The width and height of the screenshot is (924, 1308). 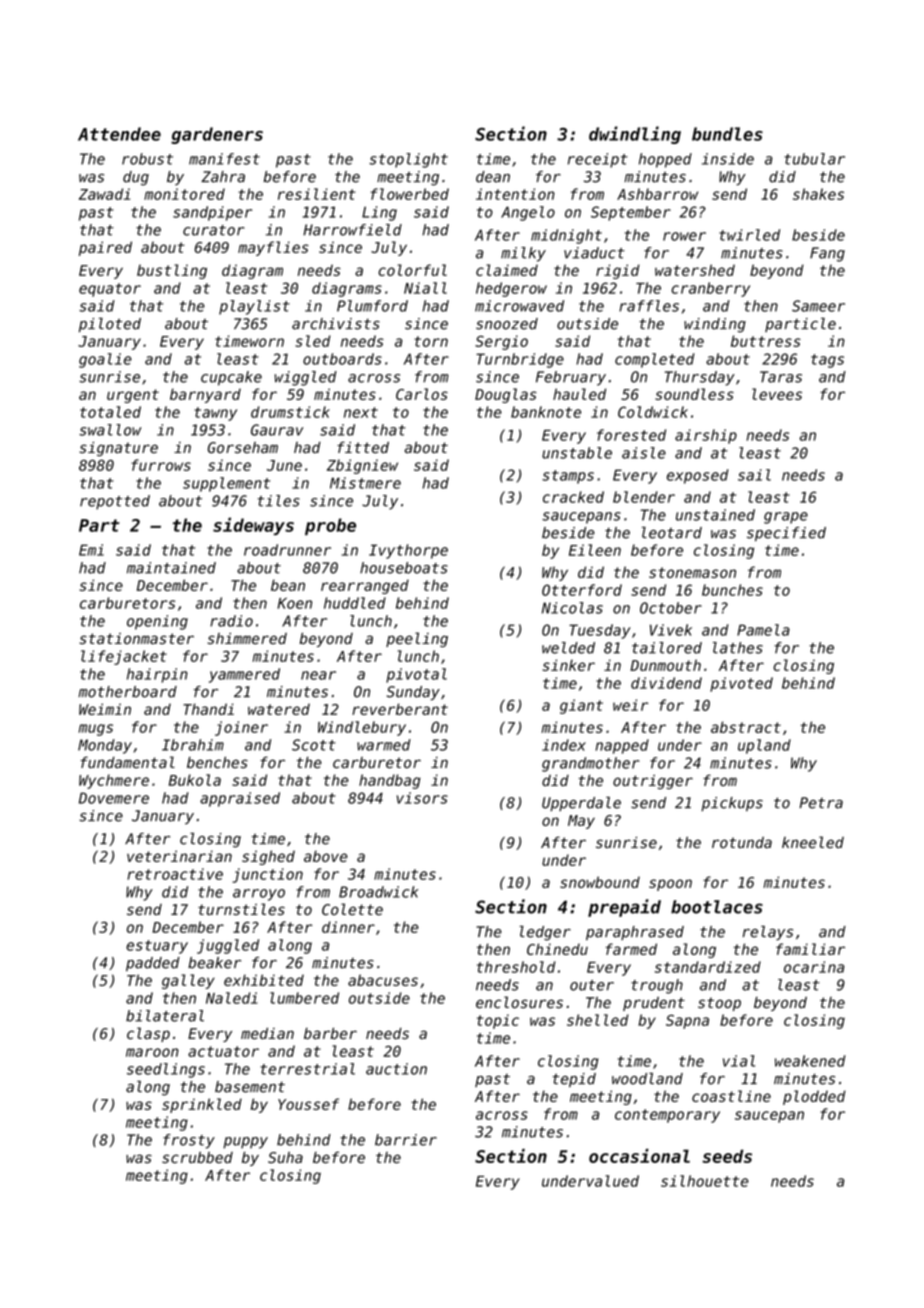 What do you see at coordinates (665, 665) in the screenshot?
I see `Dunmouth` at bounding box center [665, 665].
